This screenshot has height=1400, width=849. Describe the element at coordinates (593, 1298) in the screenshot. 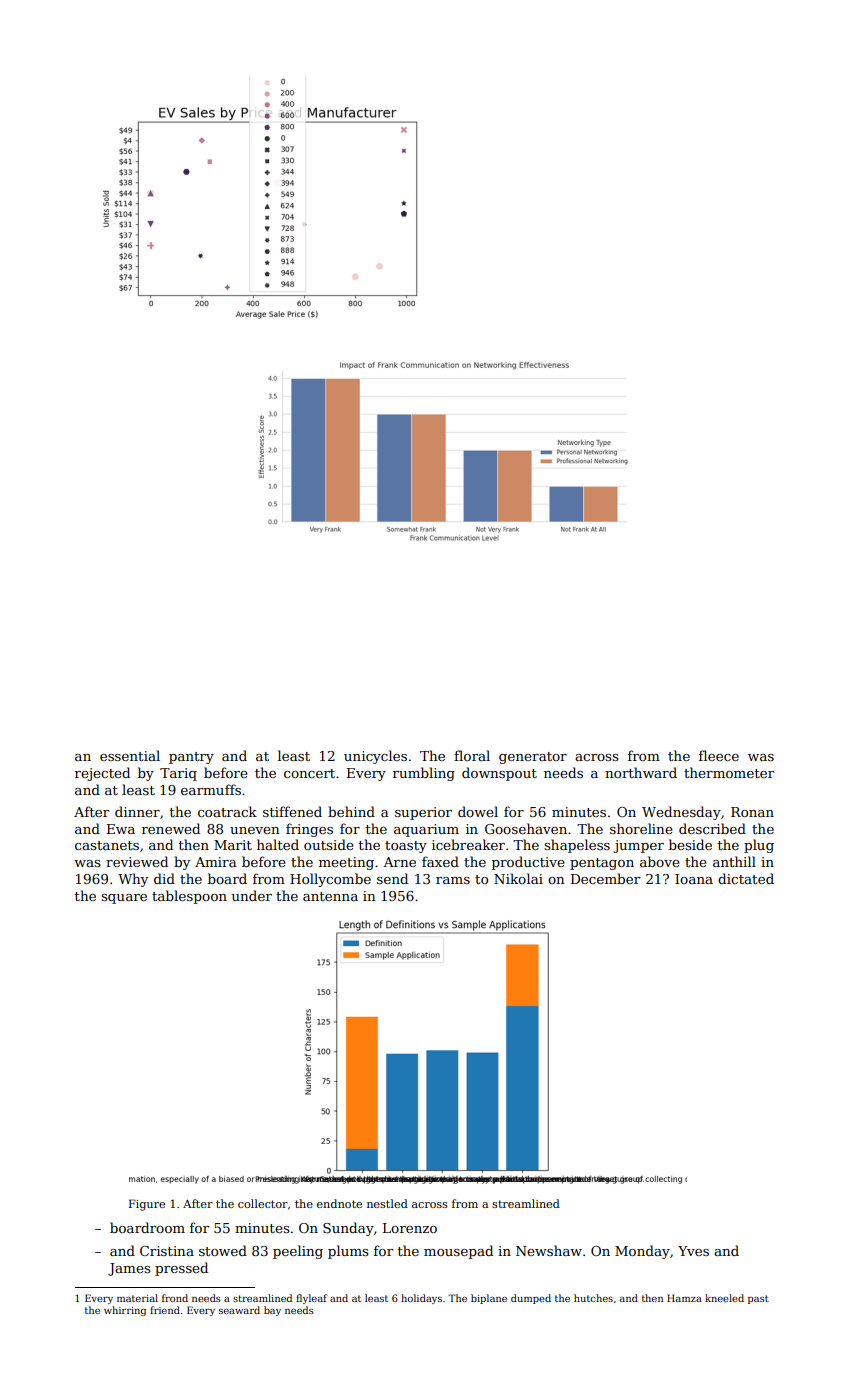

I see `hutches` at that location.
